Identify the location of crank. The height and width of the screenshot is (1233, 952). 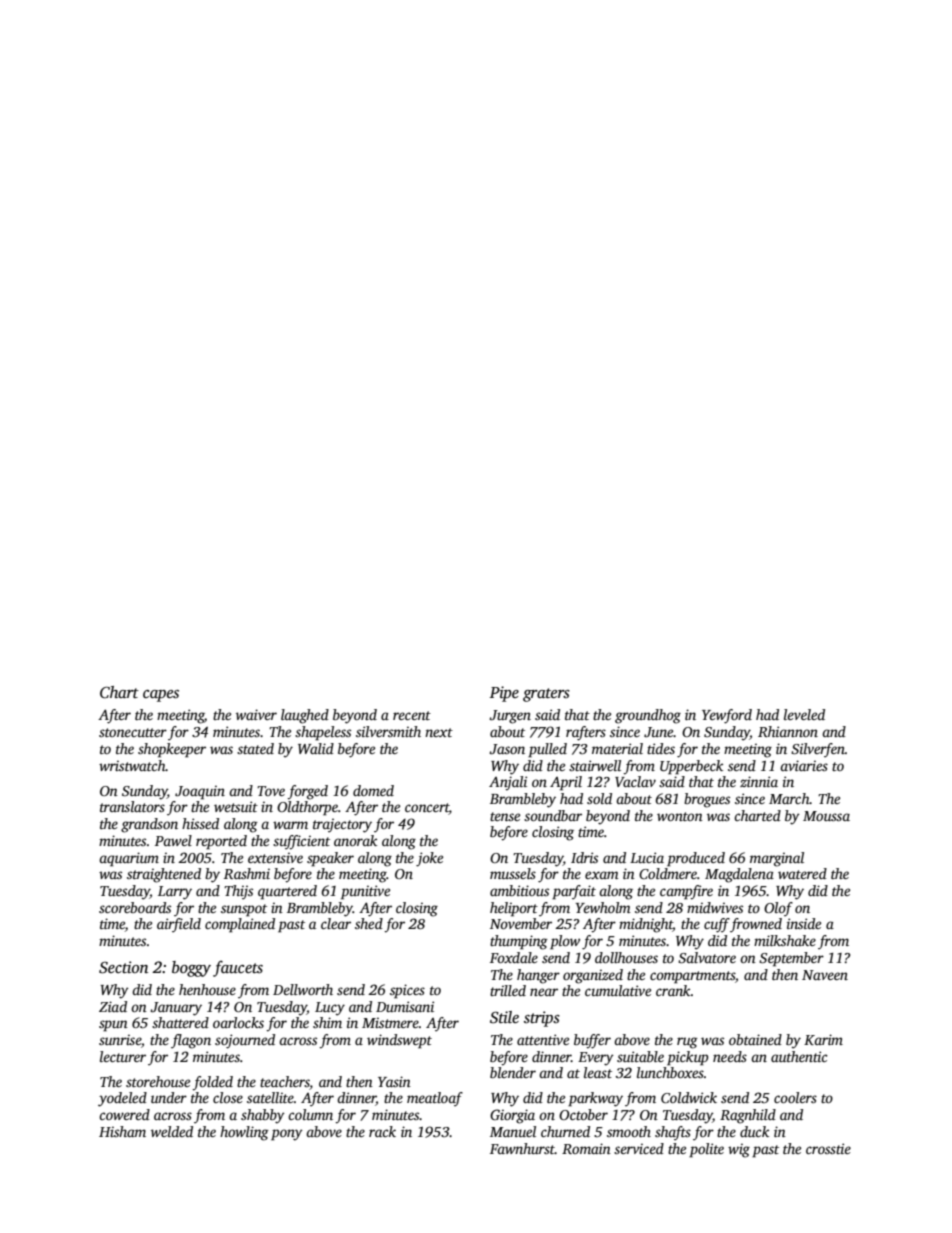
(673, 990).
